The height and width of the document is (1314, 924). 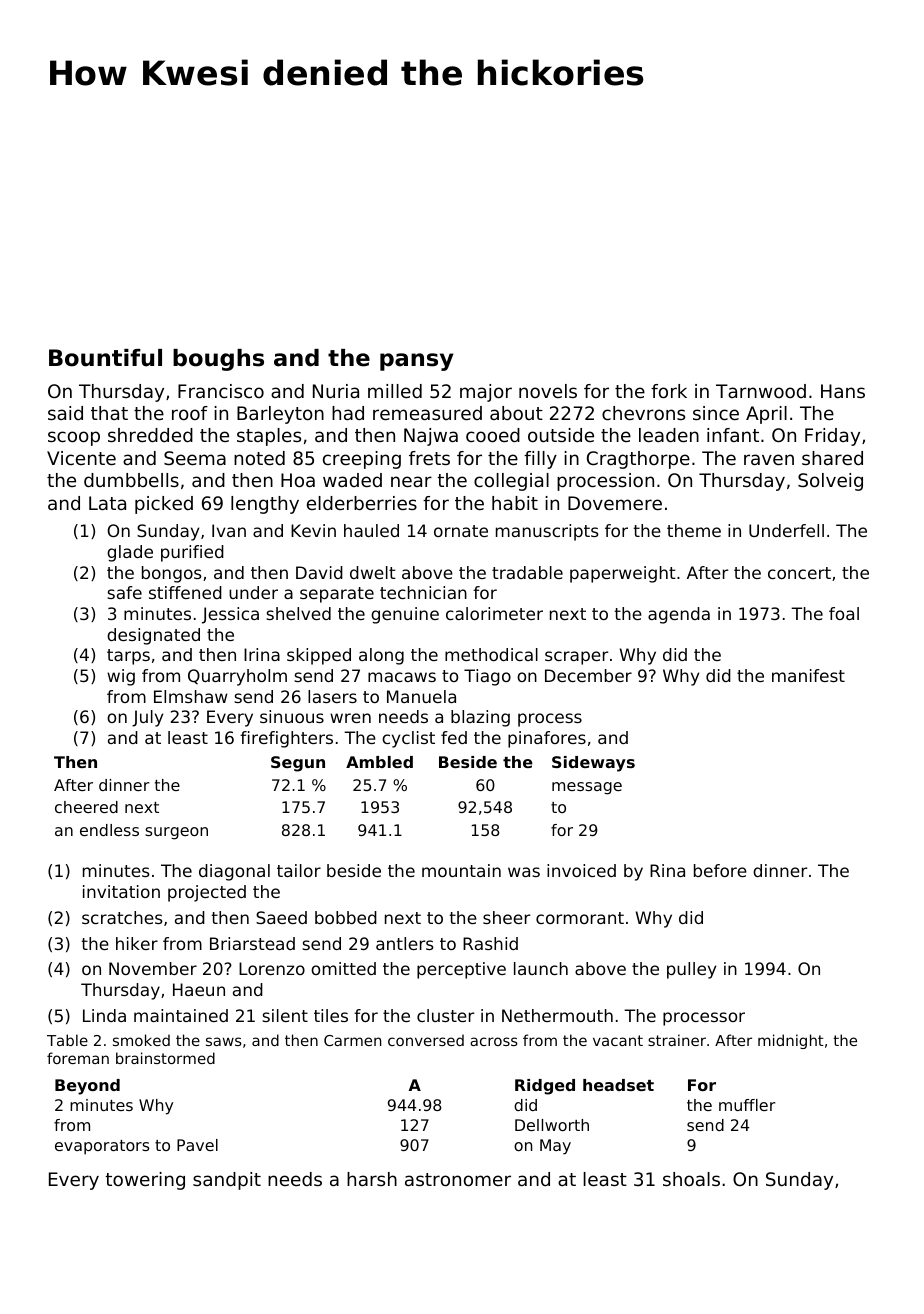 I want to click on November, so click(x=153, y=968).
